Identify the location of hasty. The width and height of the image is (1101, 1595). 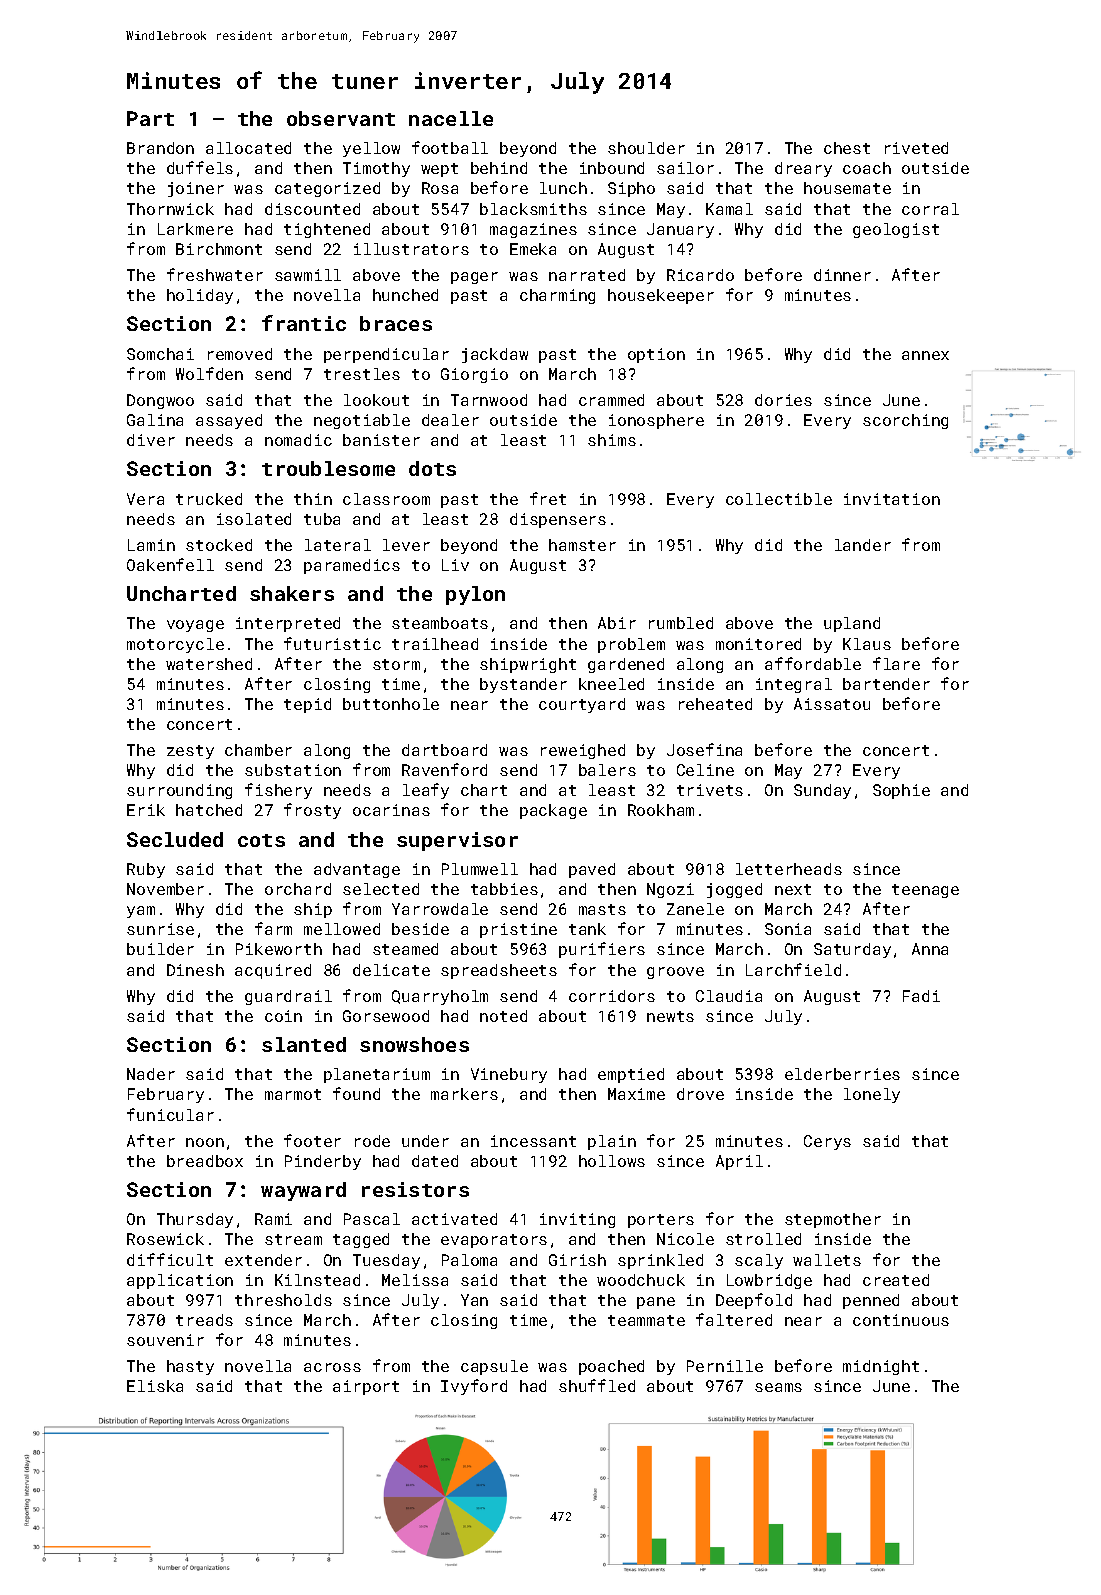
(190, 1367).
